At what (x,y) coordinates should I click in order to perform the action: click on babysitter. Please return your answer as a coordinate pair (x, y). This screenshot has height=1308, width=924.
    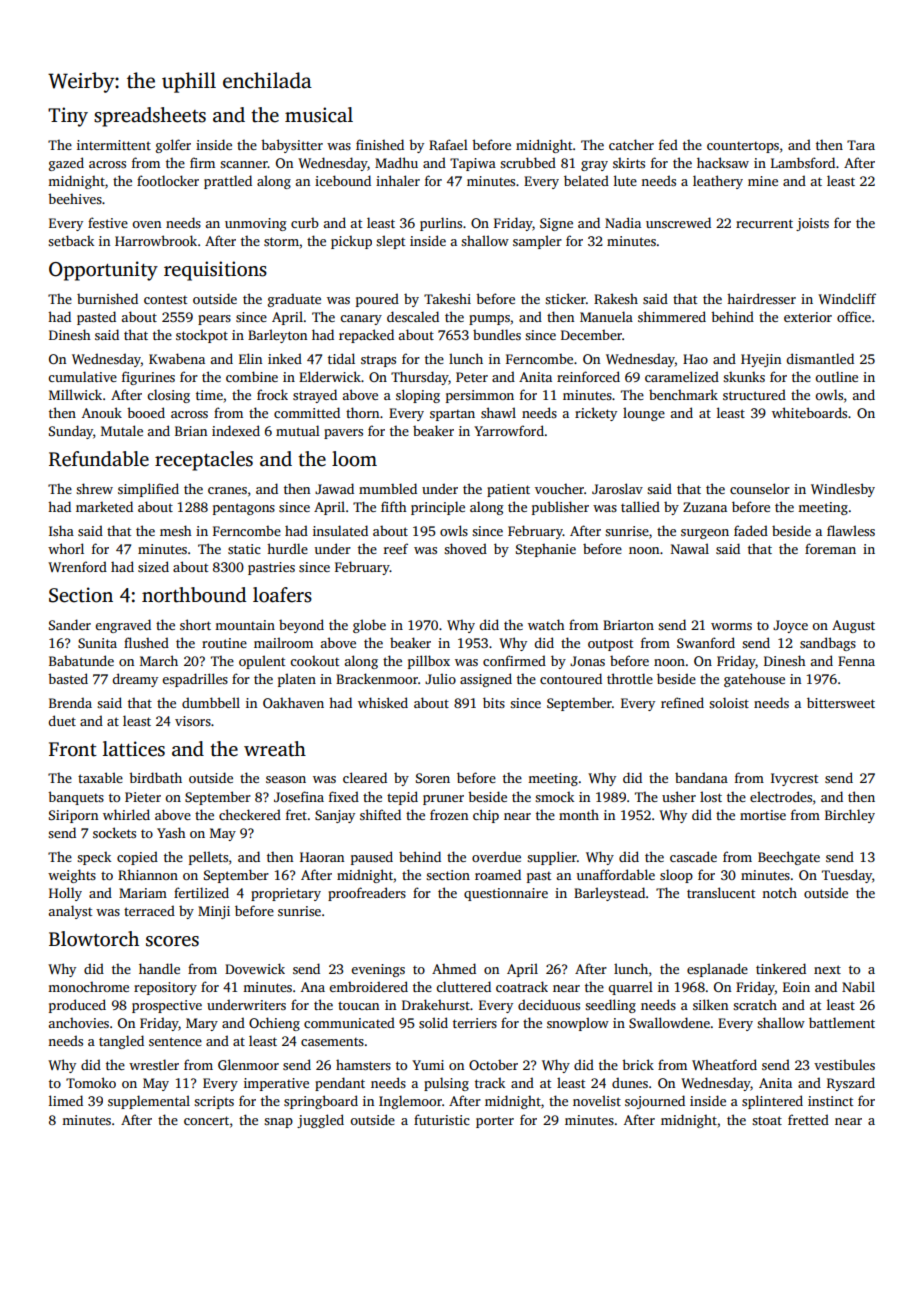
    Looking at the image, I should click on (292, 146).
